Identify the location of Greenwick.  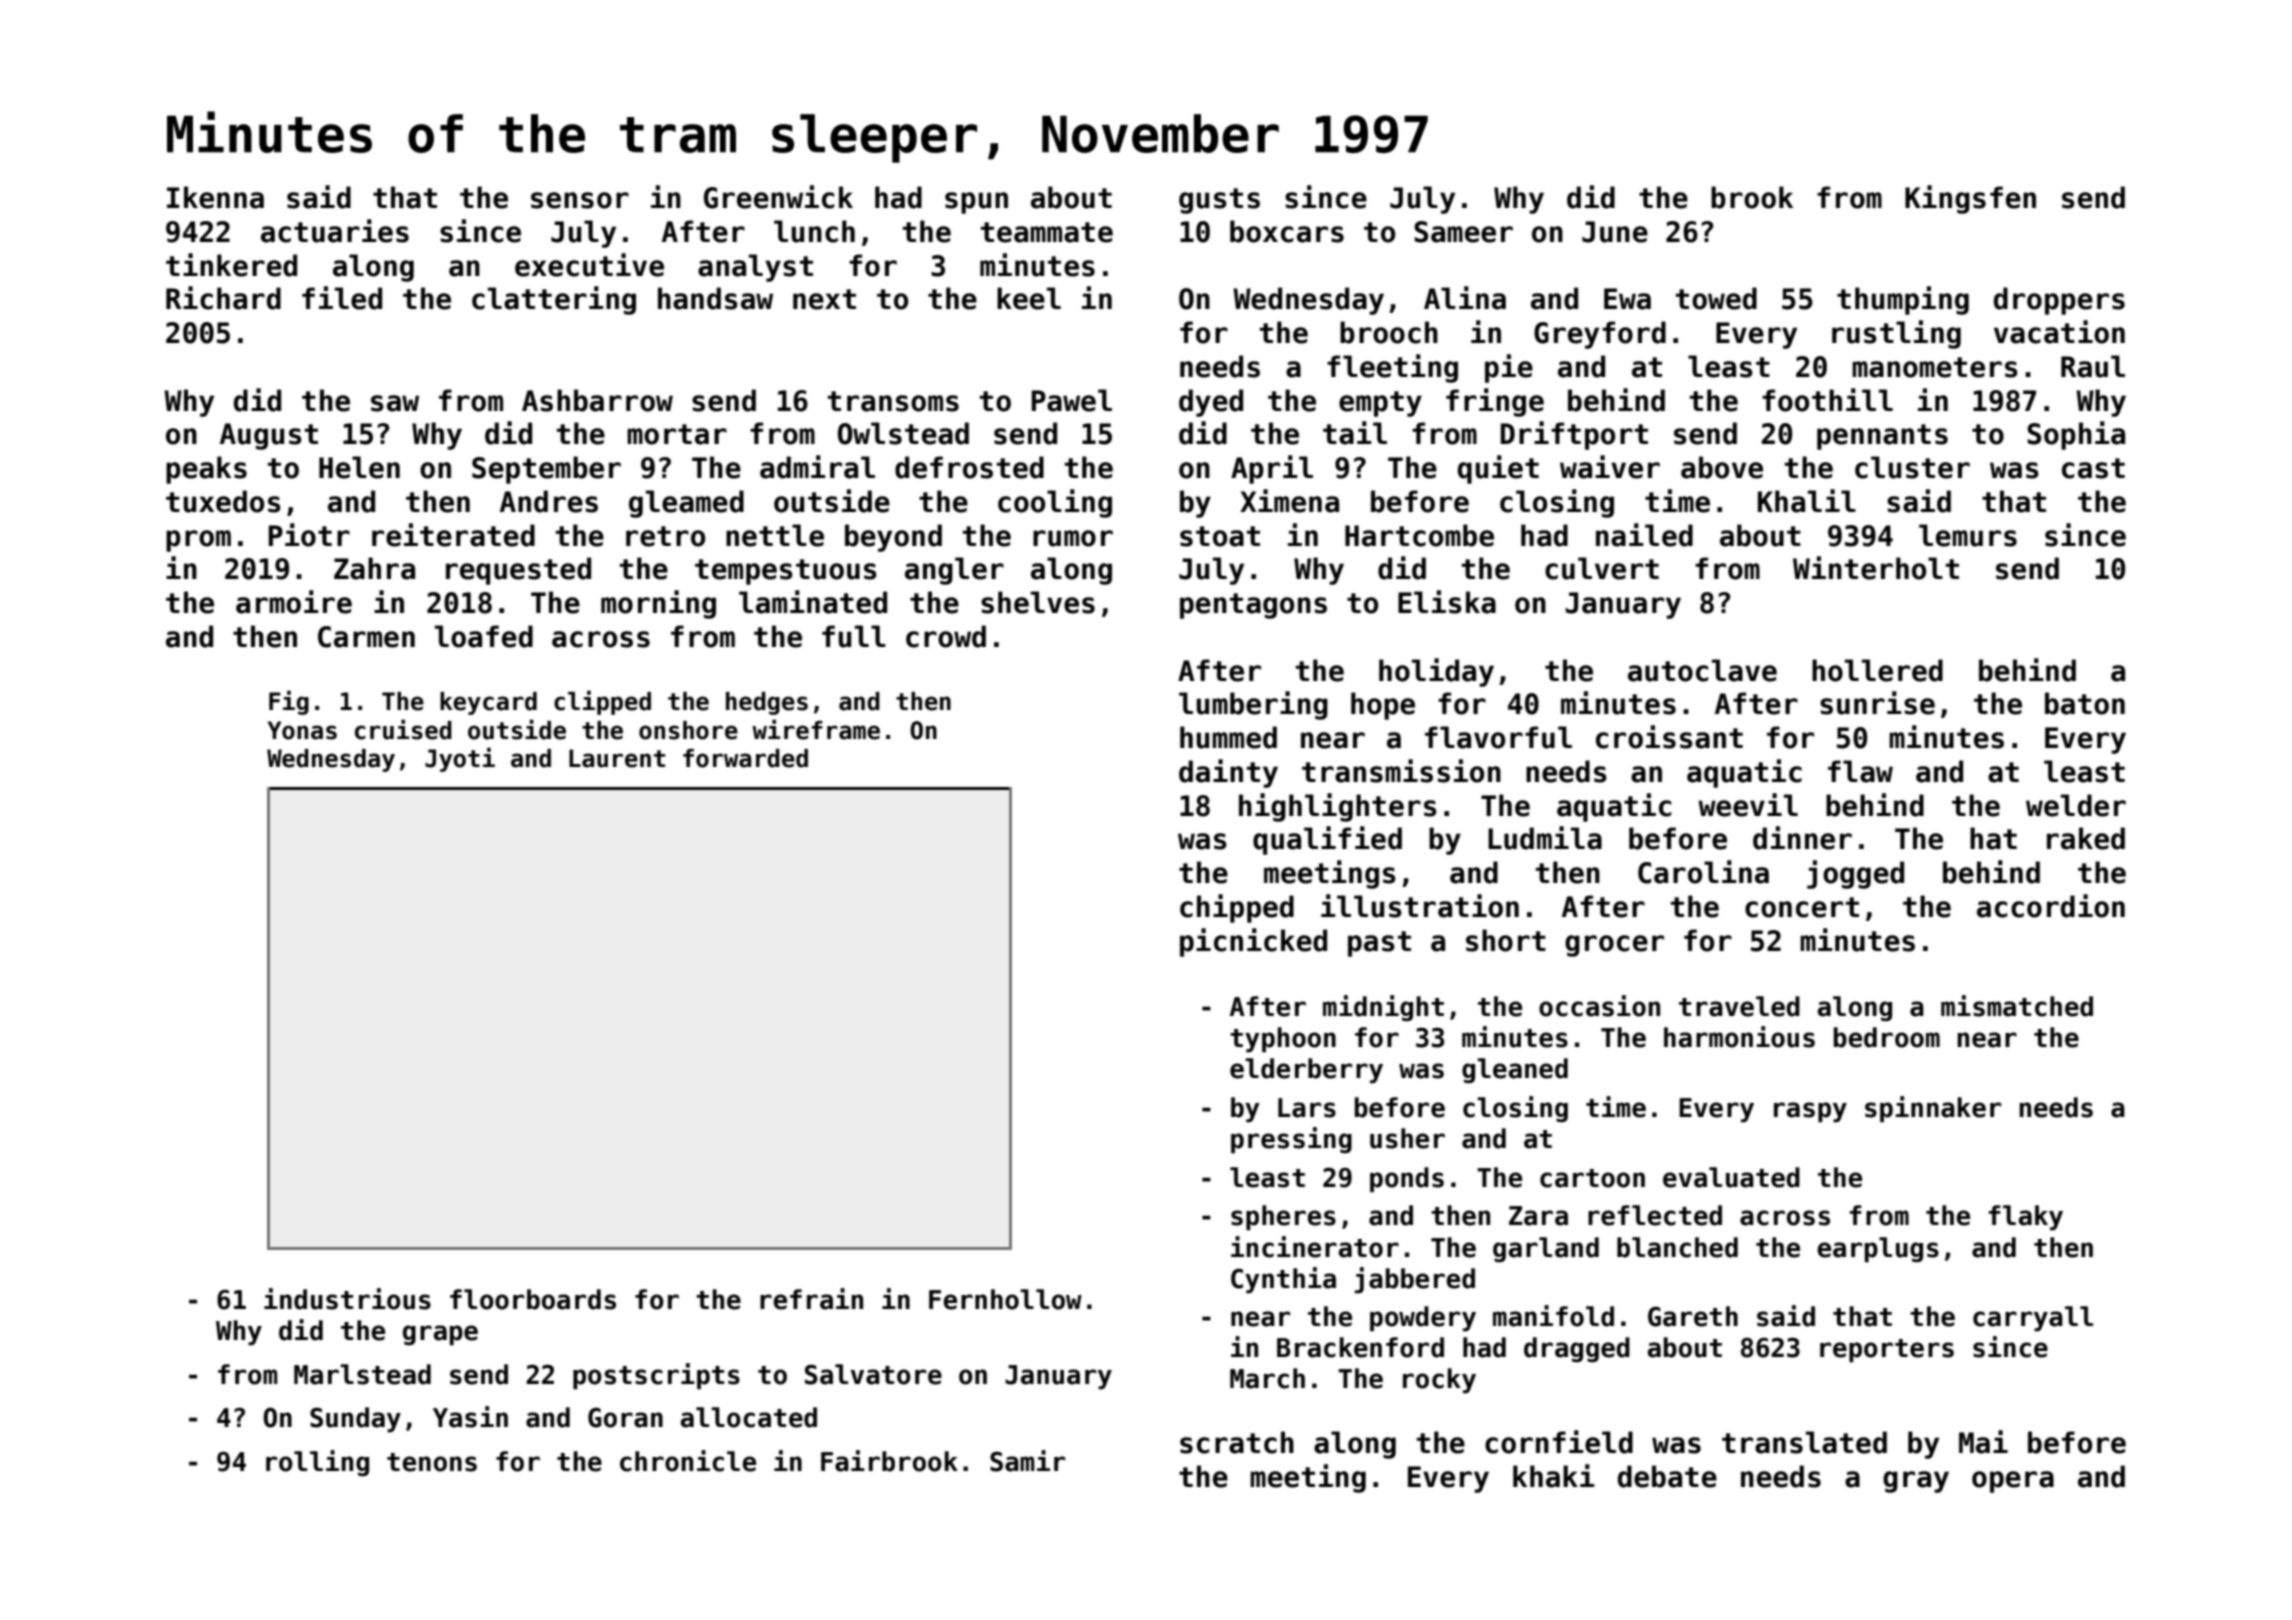
(778, 197).
